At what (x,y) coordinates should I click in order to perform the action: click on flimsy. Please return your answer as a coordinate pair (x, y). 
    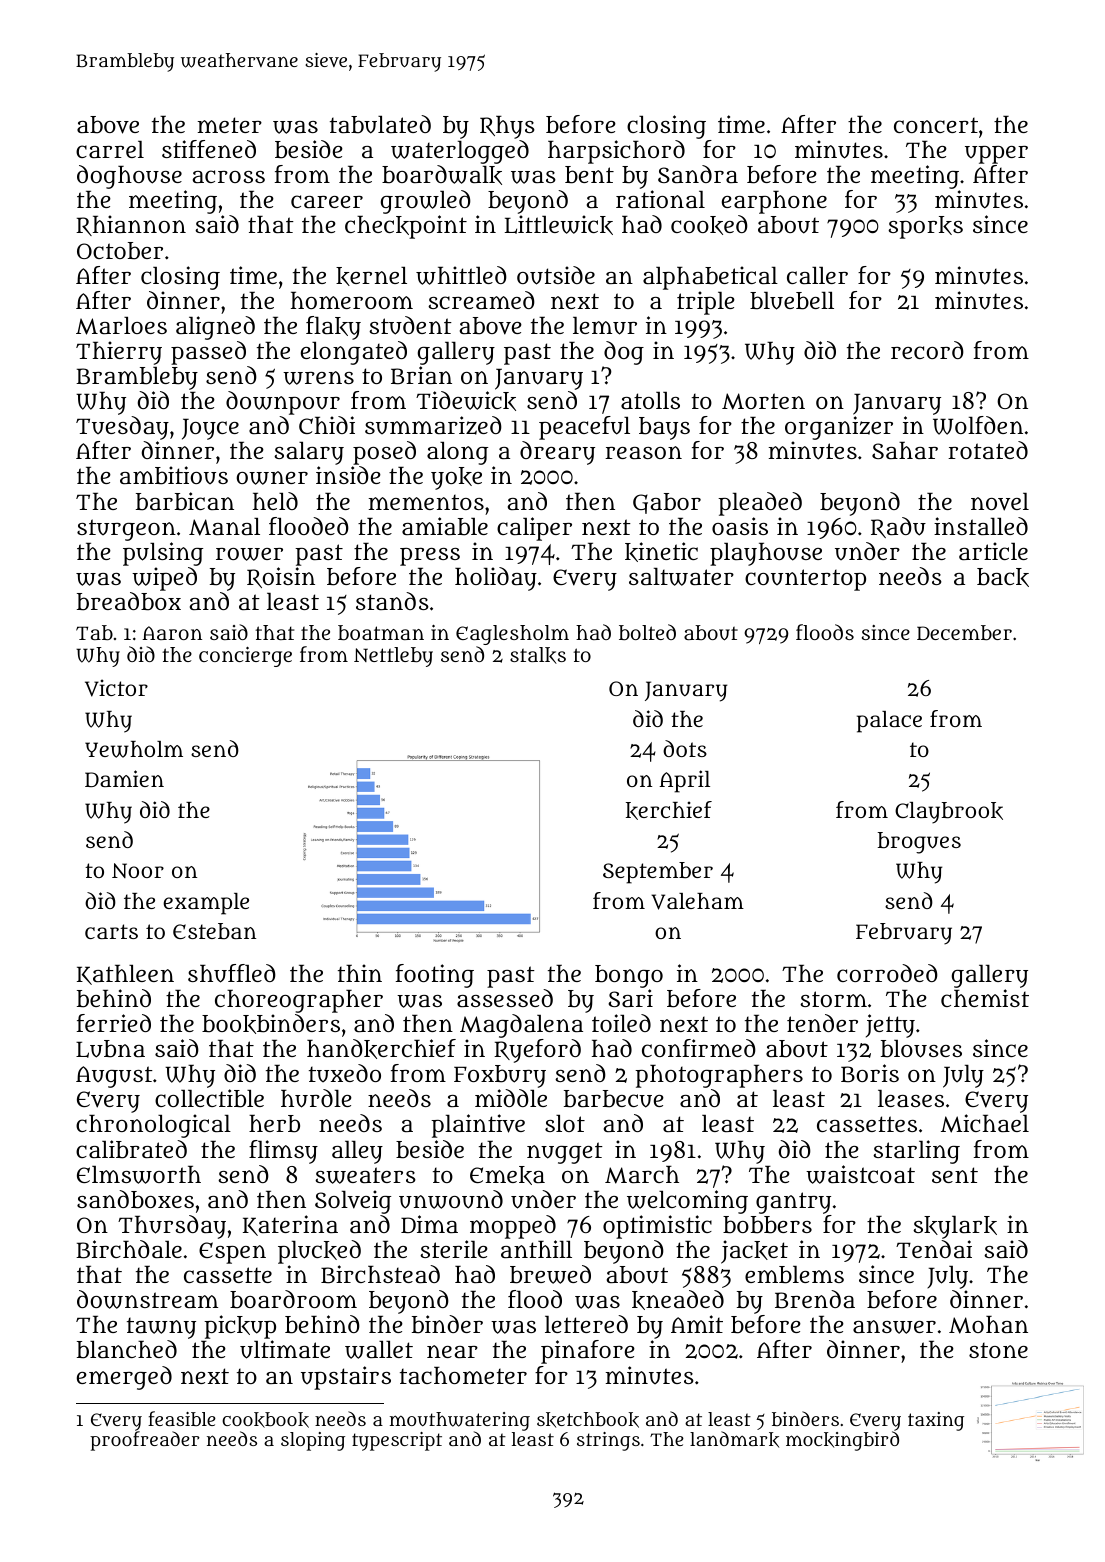
    Looking at the image, I should click on (283, 1152).
